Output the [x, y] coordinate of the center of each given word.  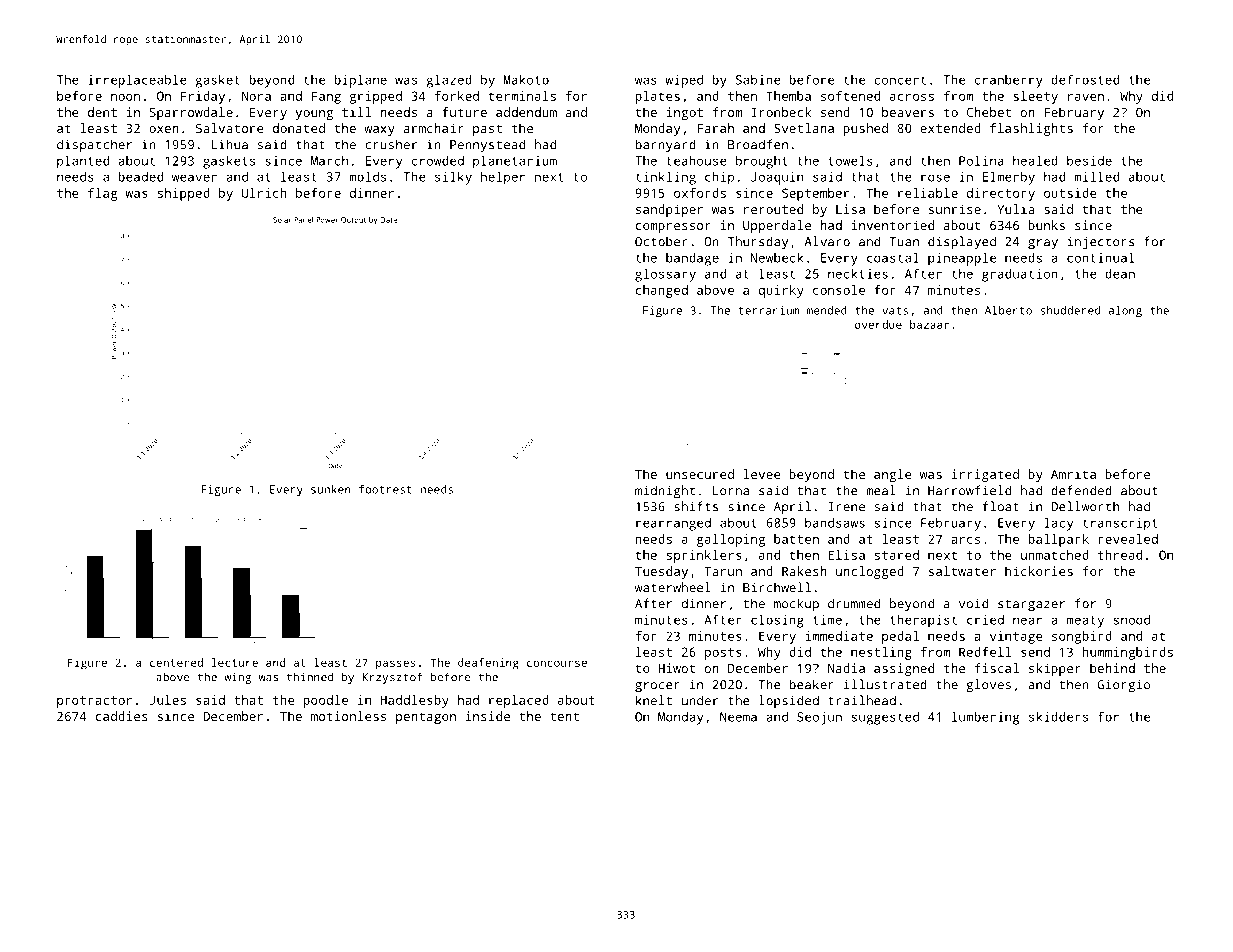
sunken [331, 489]
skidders [1058, 717]
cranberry [1009, 81]
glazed [449, 81]
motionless [348, 716]
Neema [738, 717]
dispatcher [94, 146]
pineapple [962, 259]
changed [662, 291]
